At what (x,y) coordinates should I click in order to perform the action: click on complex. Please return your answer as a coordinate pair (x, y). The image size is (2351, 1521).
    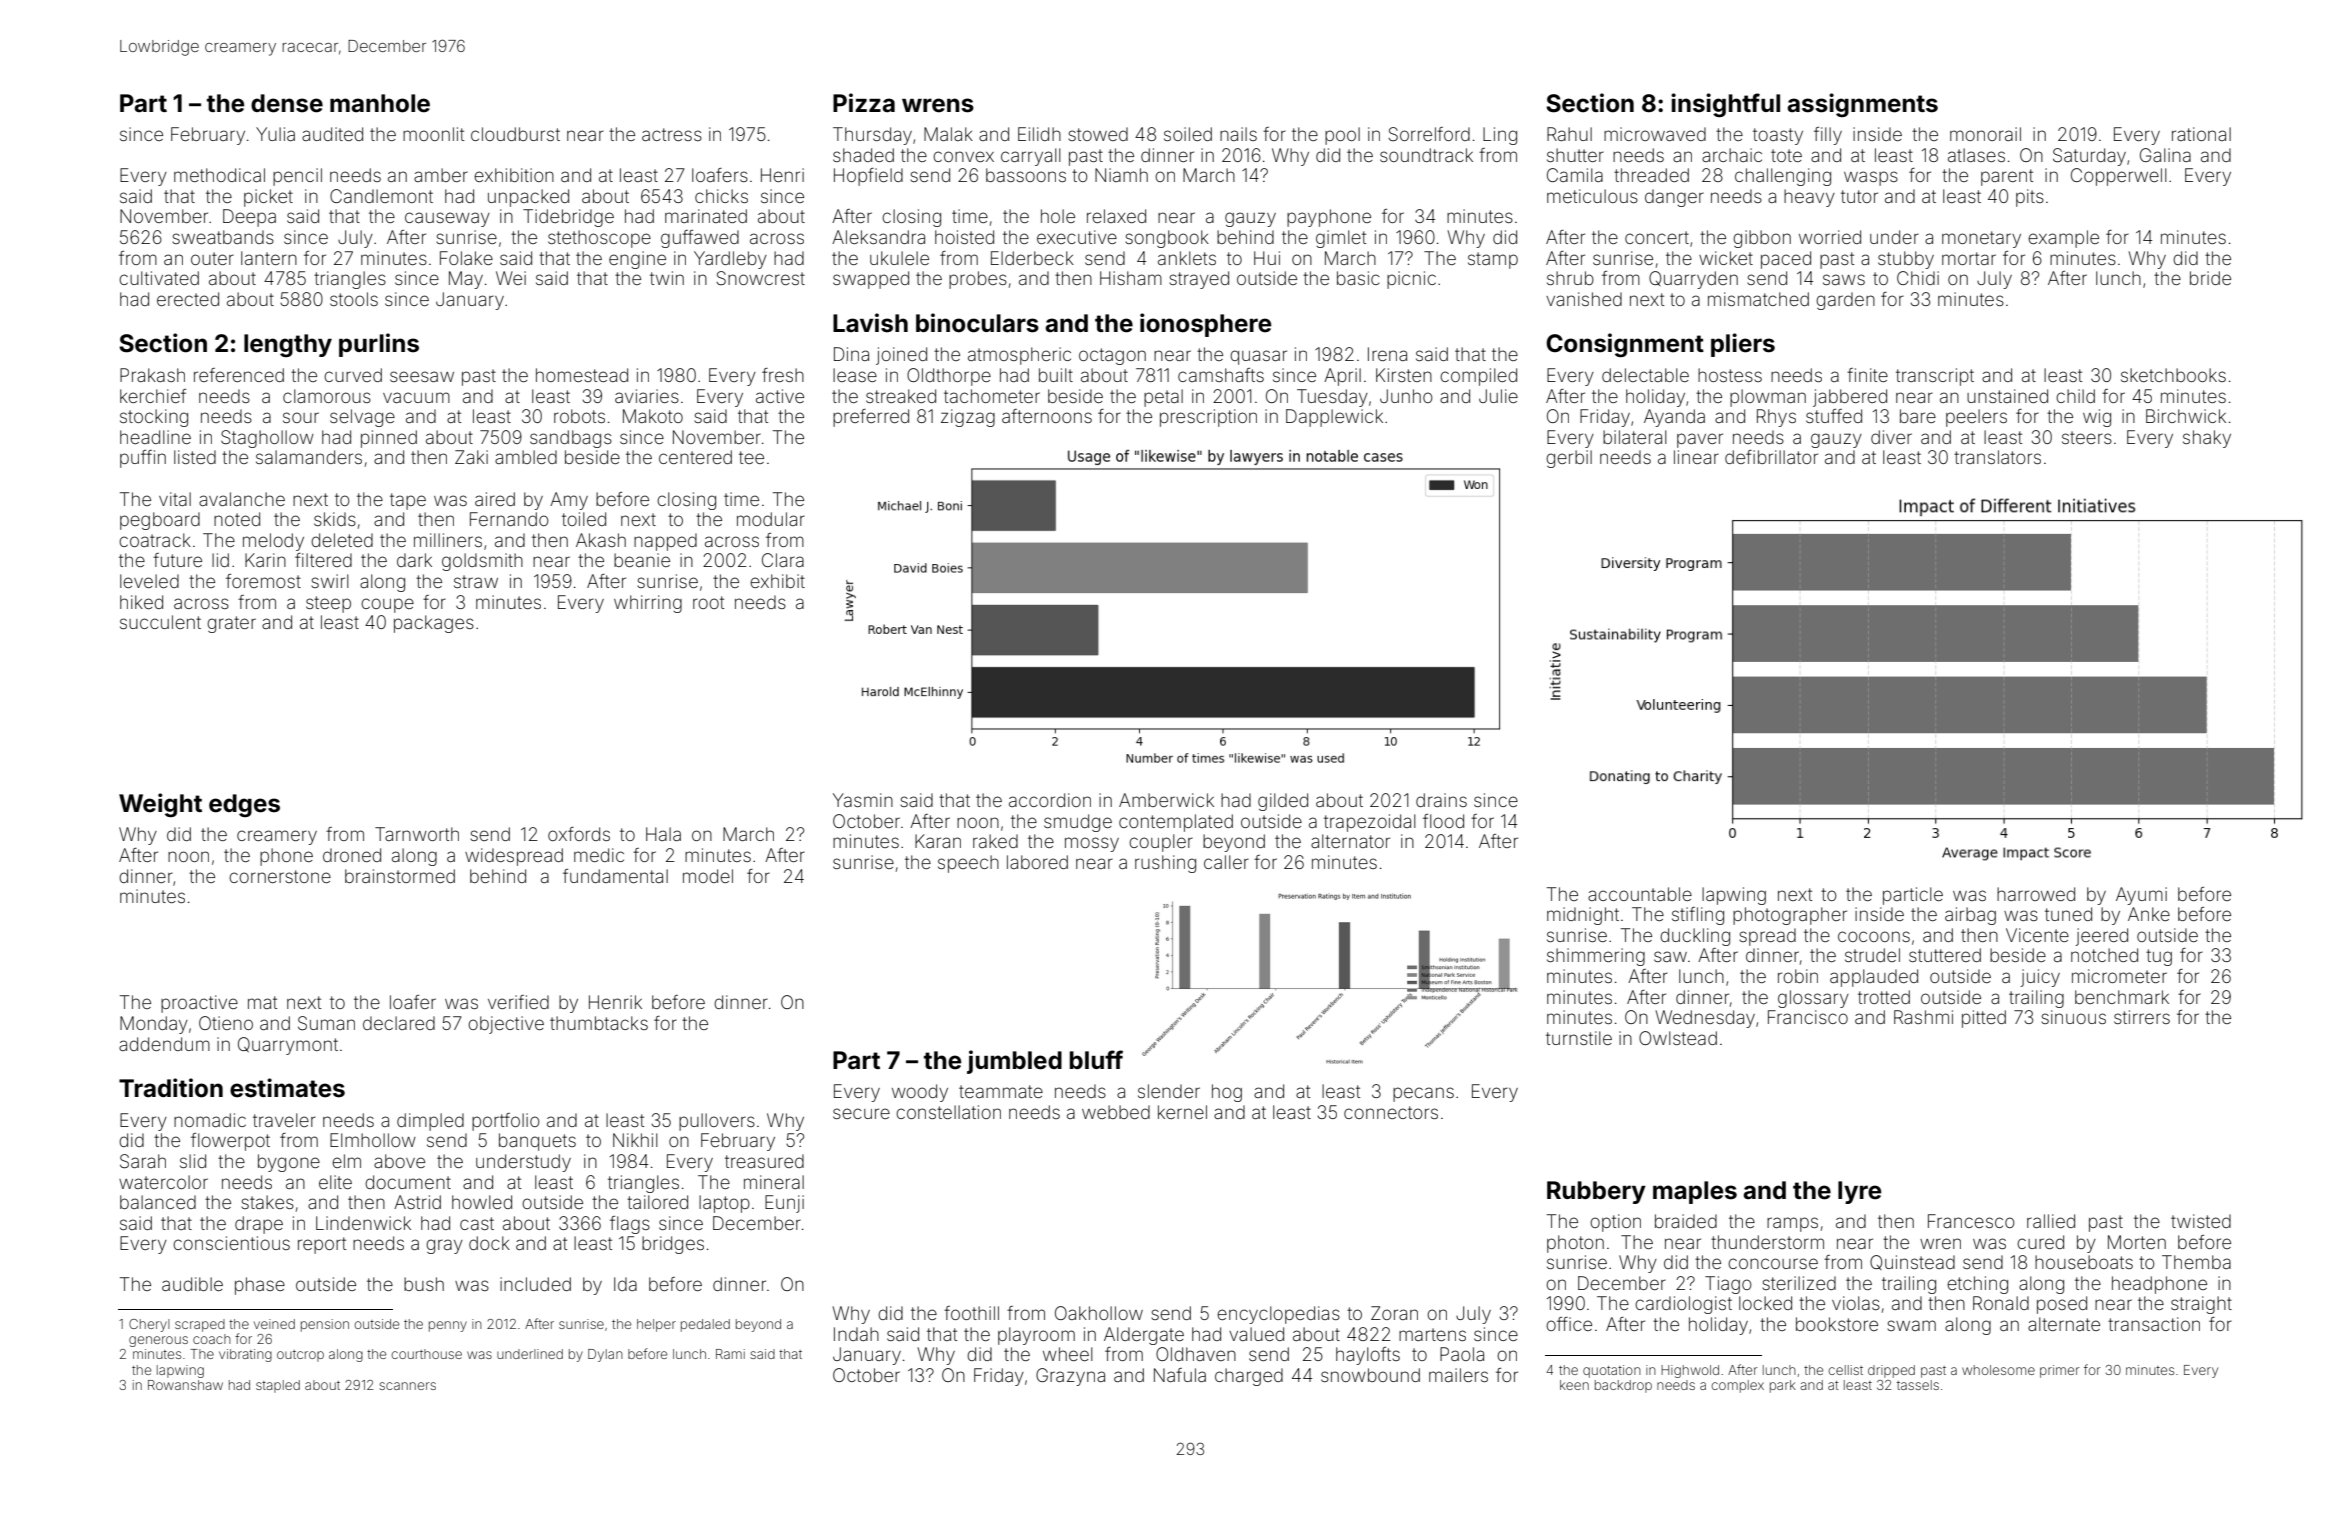
    Looking at the image, I should click on (1737, 1386).
